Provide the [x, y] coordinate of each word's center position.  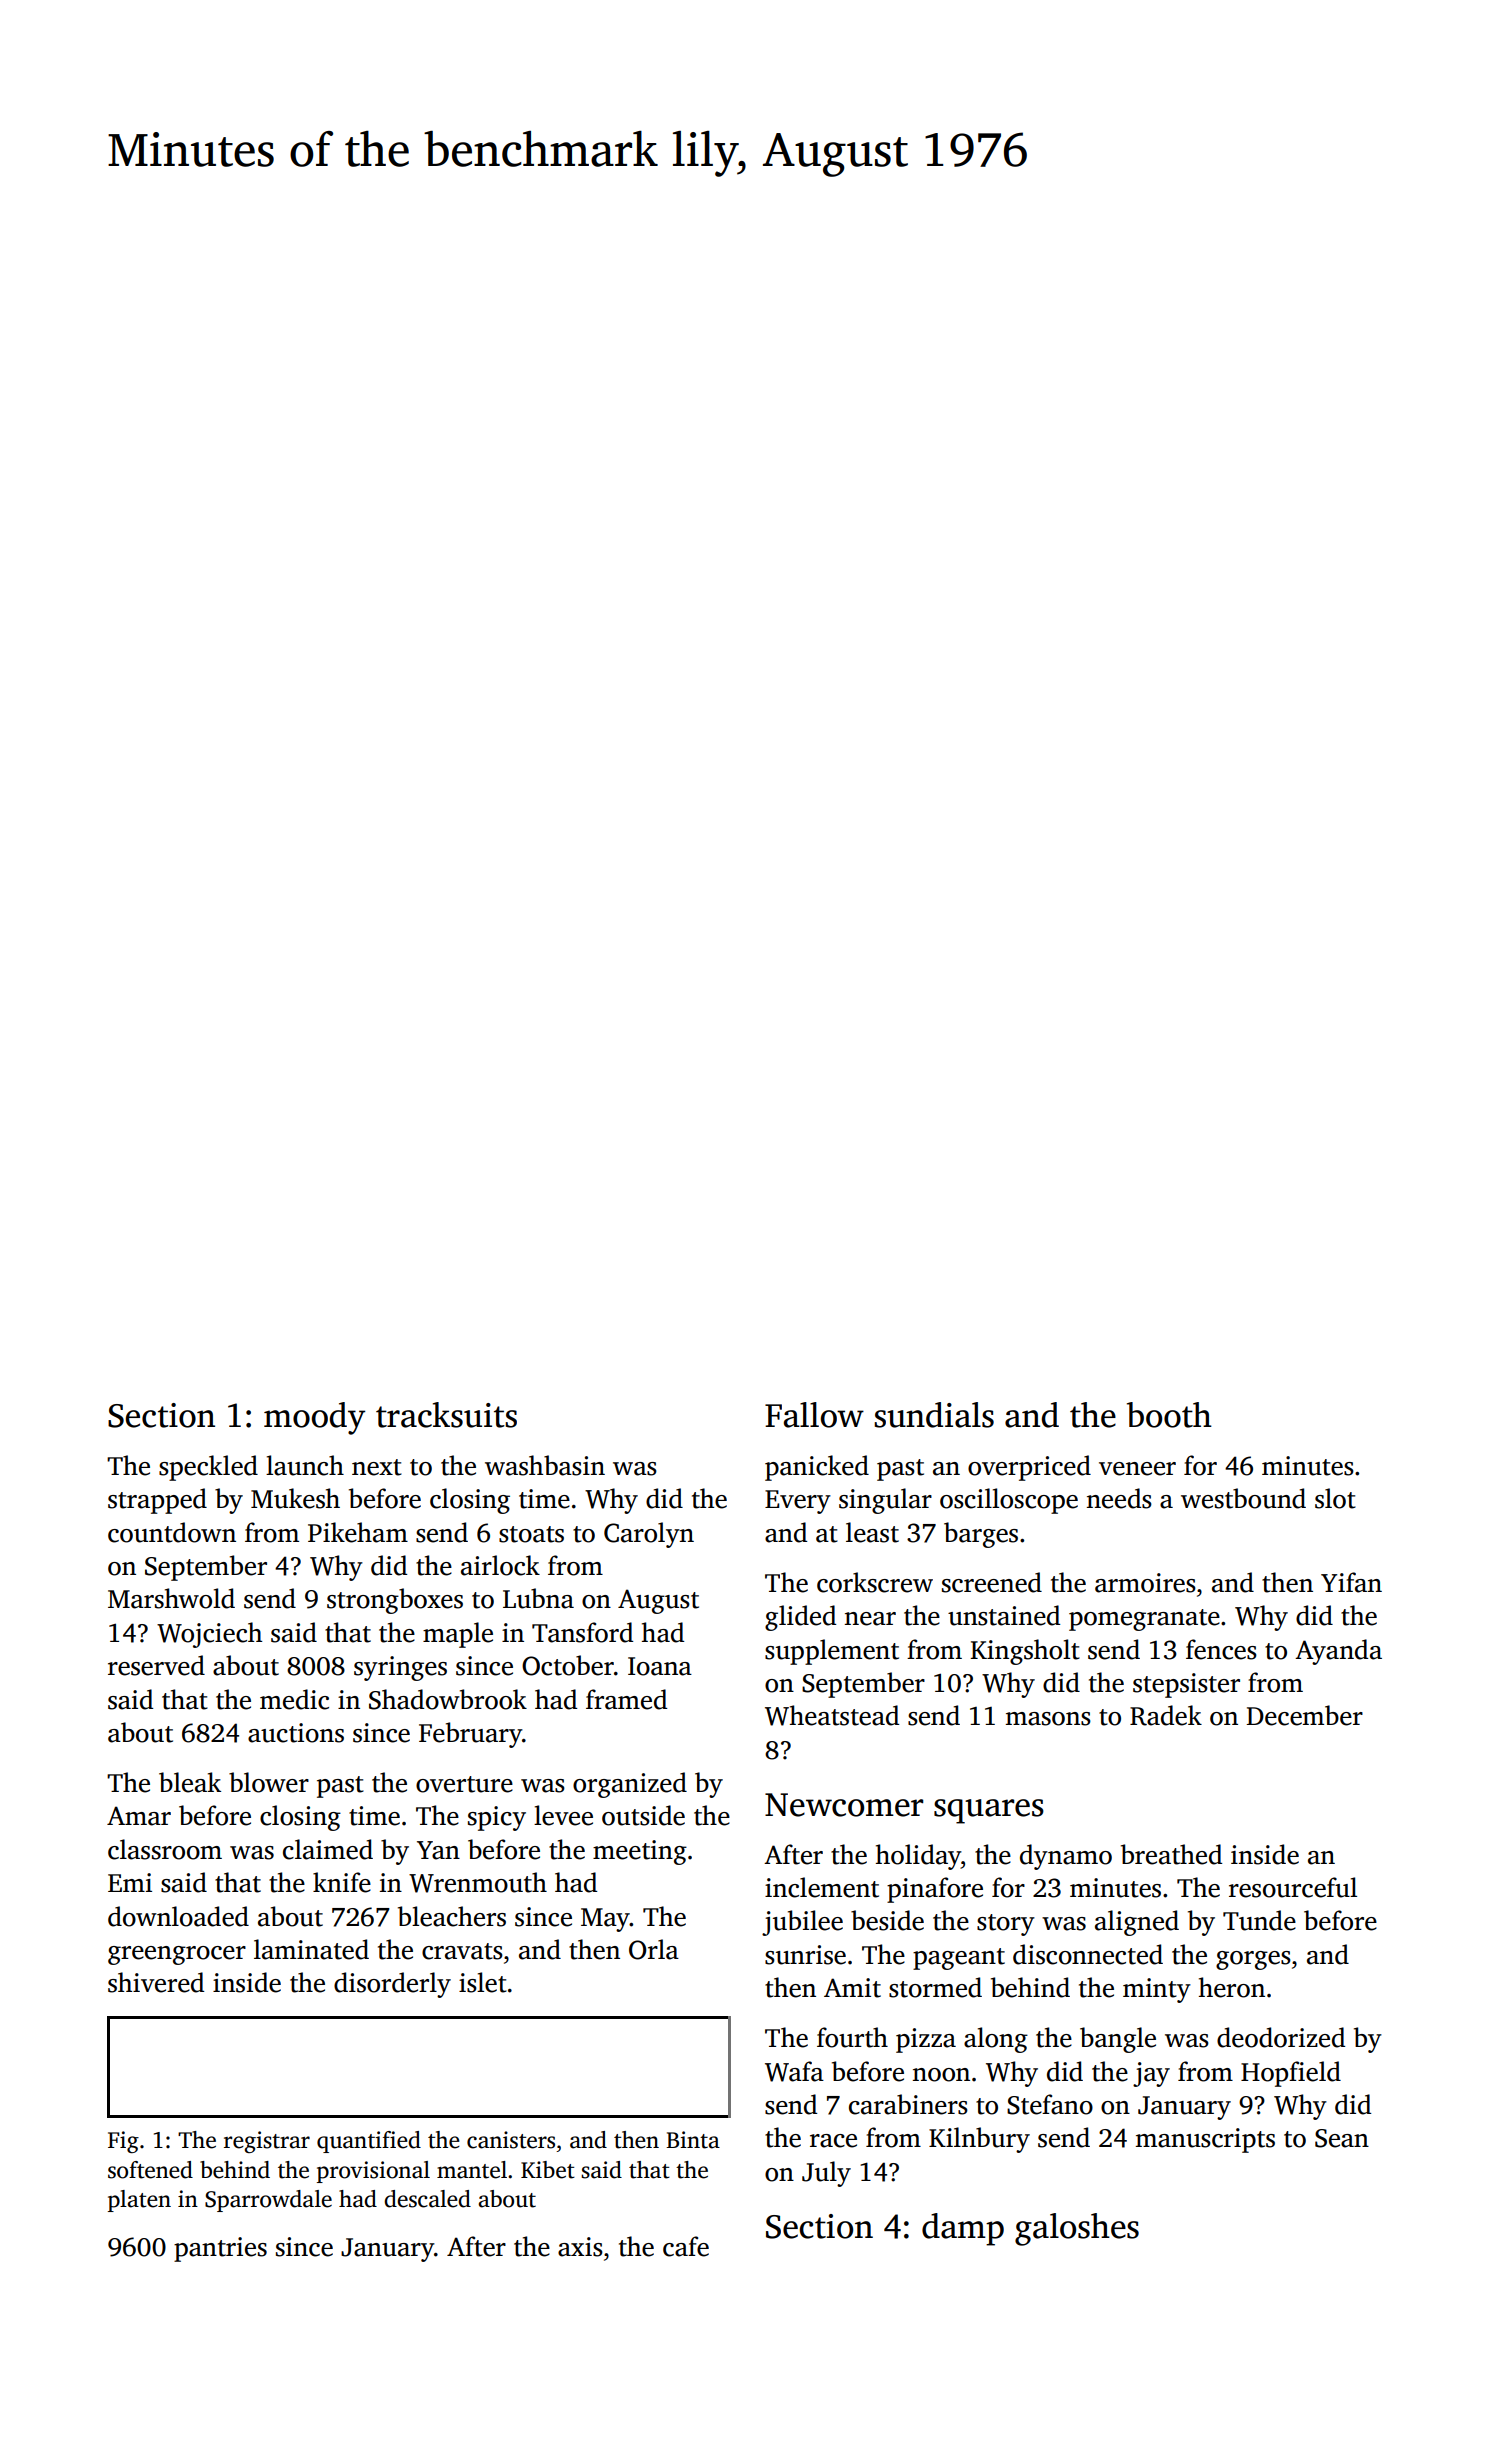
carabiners [908, 2104]
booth [1169, 1415]
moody [314, 1418]
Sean [1342, 2138]
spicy [497, 1818]
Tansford [582, 1632]
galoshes [1077, 2229]
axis [580, 2247]
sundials [934, 1415]
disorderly [392, 1985]
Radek [1166, 1715]
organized [630, 1785]
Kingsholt [1025, 1652]
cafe [686, 2246]
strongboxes [395, 1601]
